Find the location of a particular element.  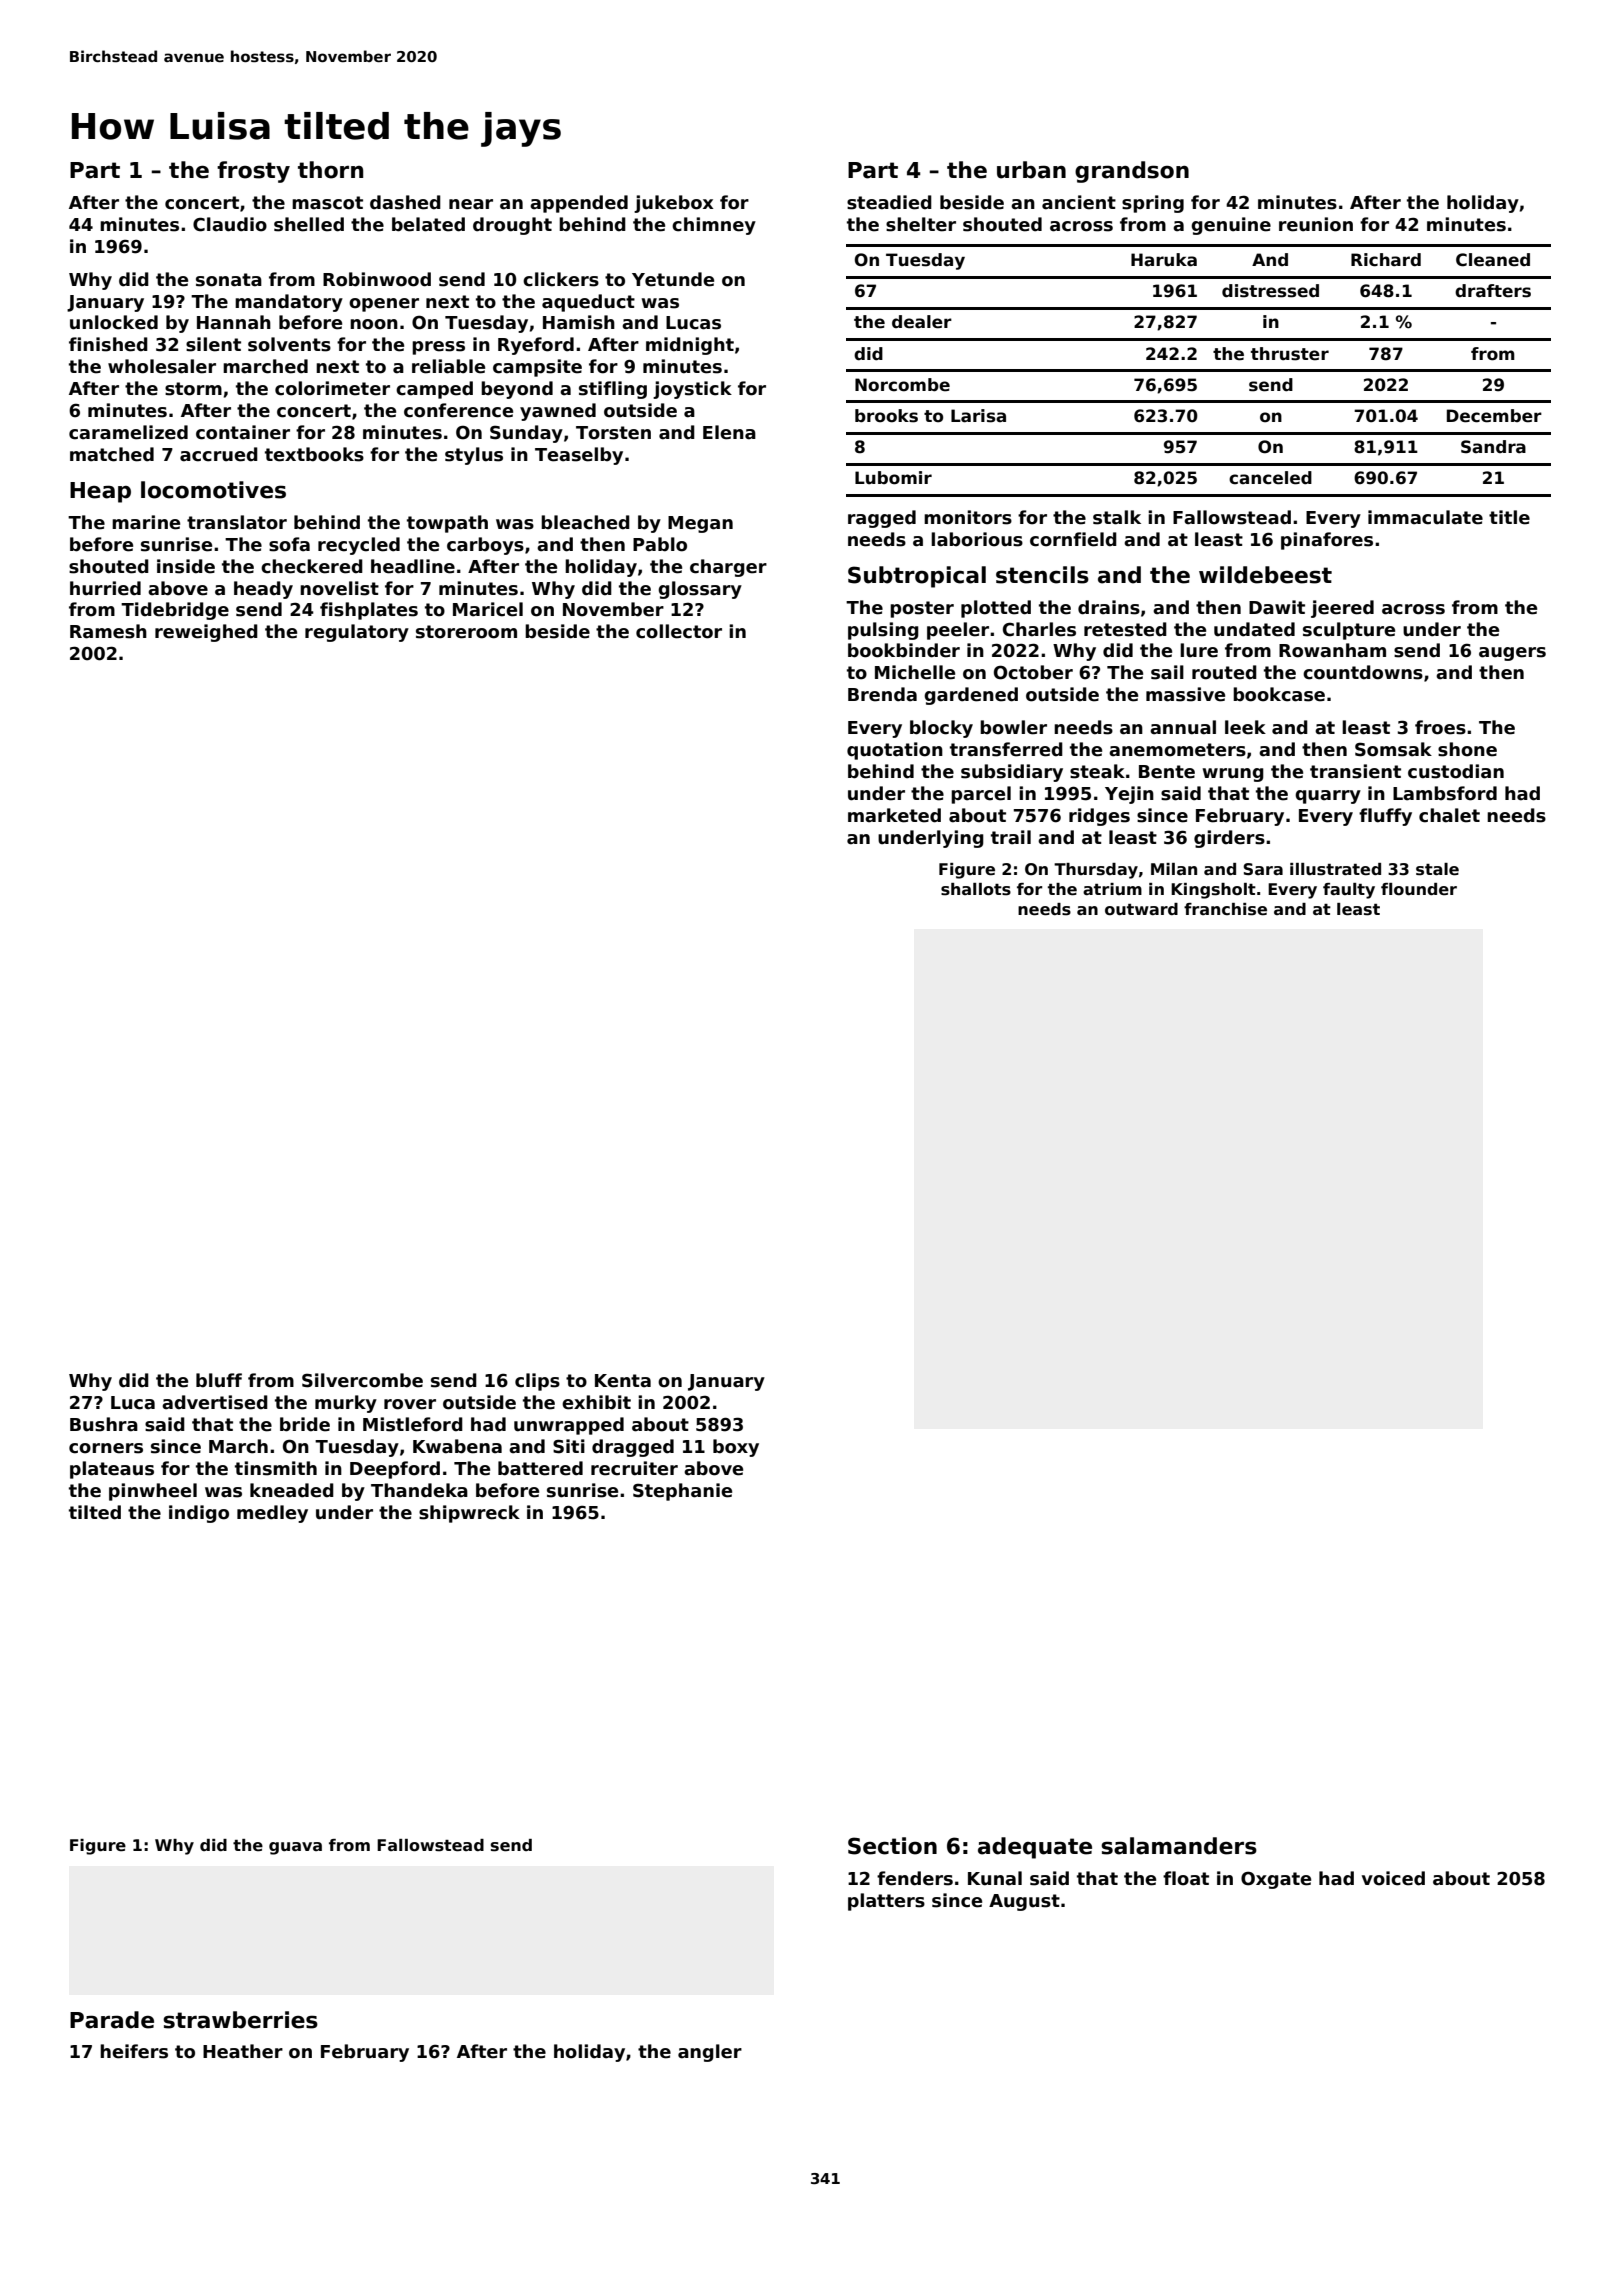

Stephanie is located at coordinates (682, 1492).
